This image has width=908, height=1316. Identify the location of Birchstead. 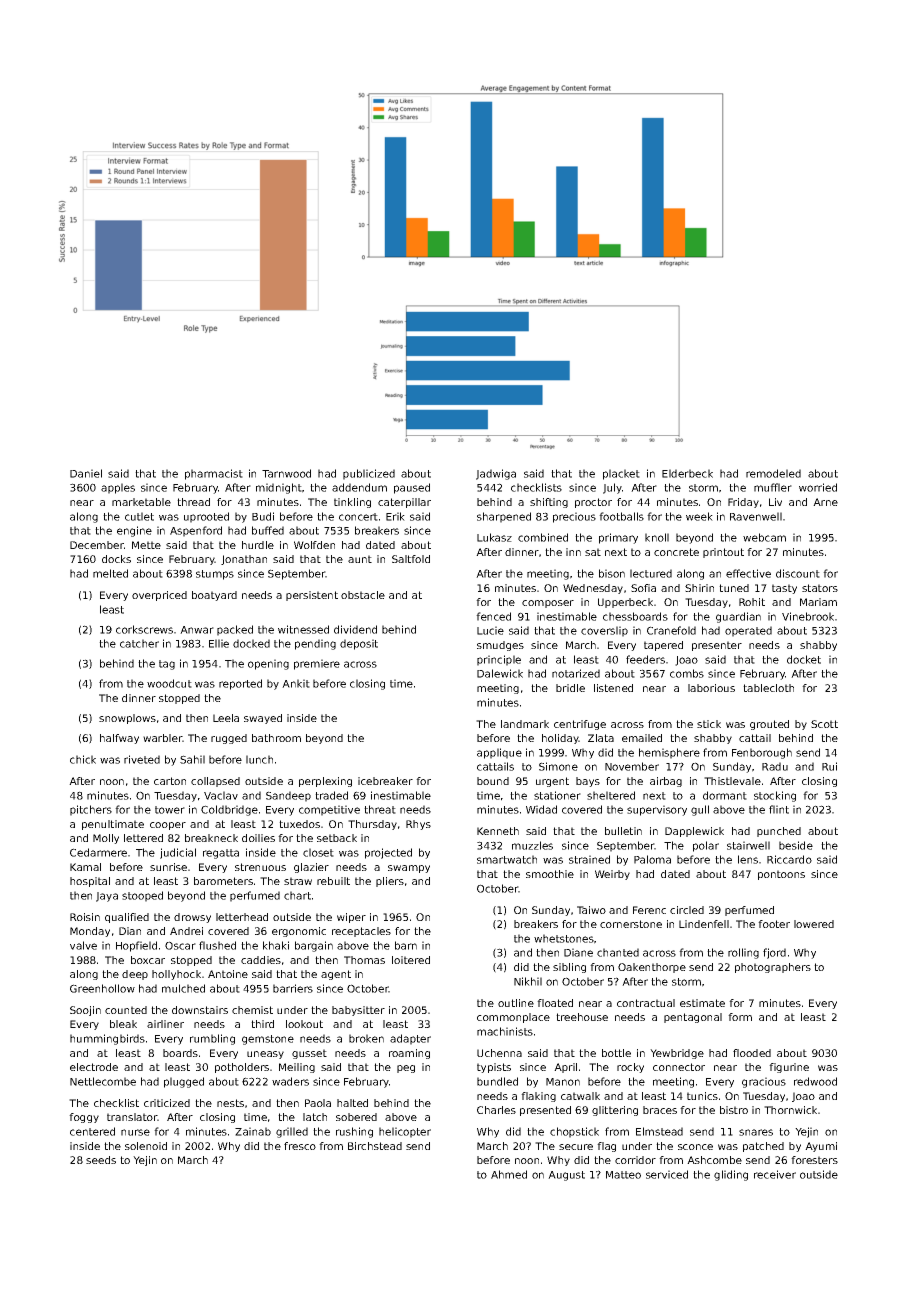
(375, 1146).
